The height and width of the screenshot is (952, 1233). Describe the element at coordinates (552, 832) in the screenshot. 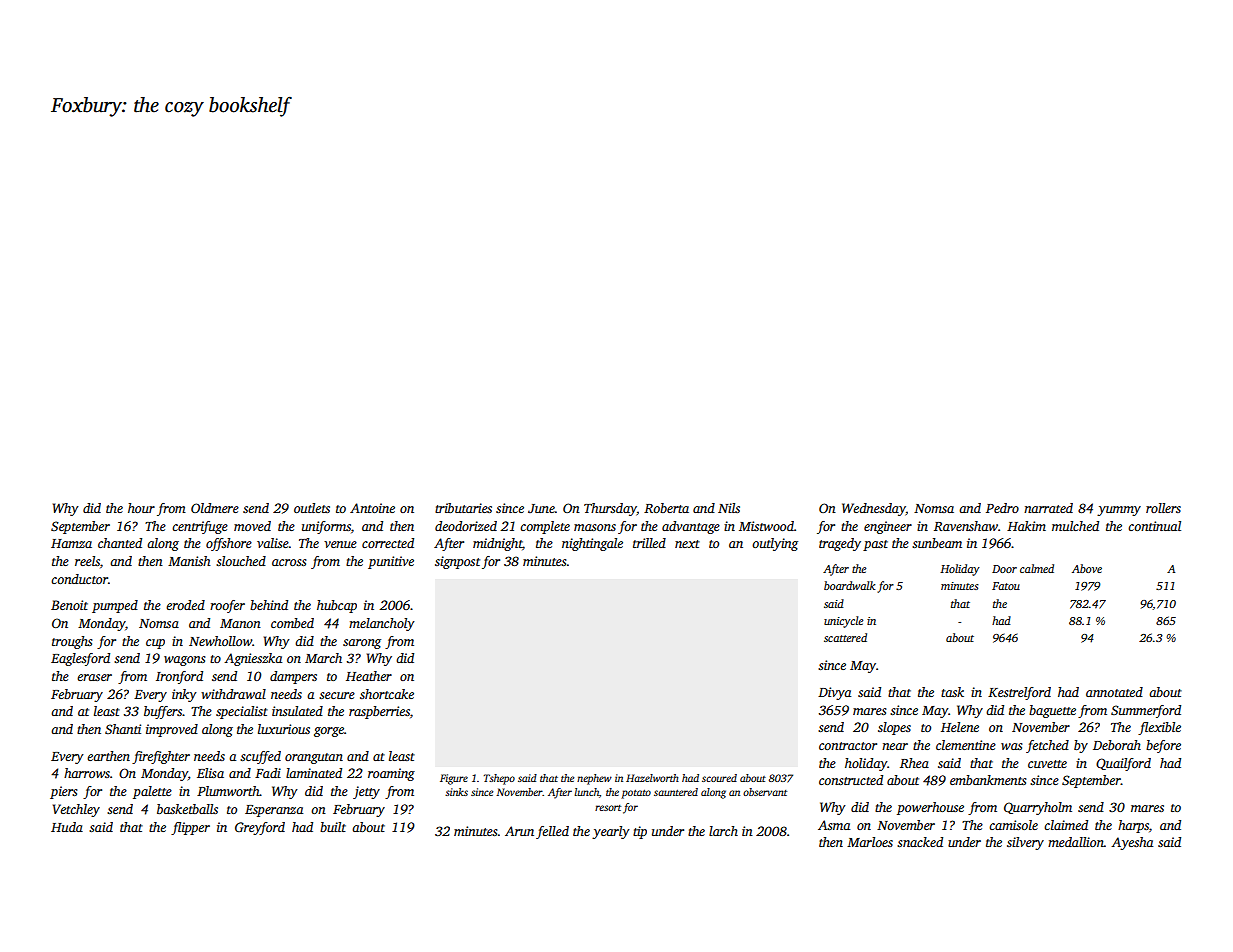

I see `felled` at that location.
